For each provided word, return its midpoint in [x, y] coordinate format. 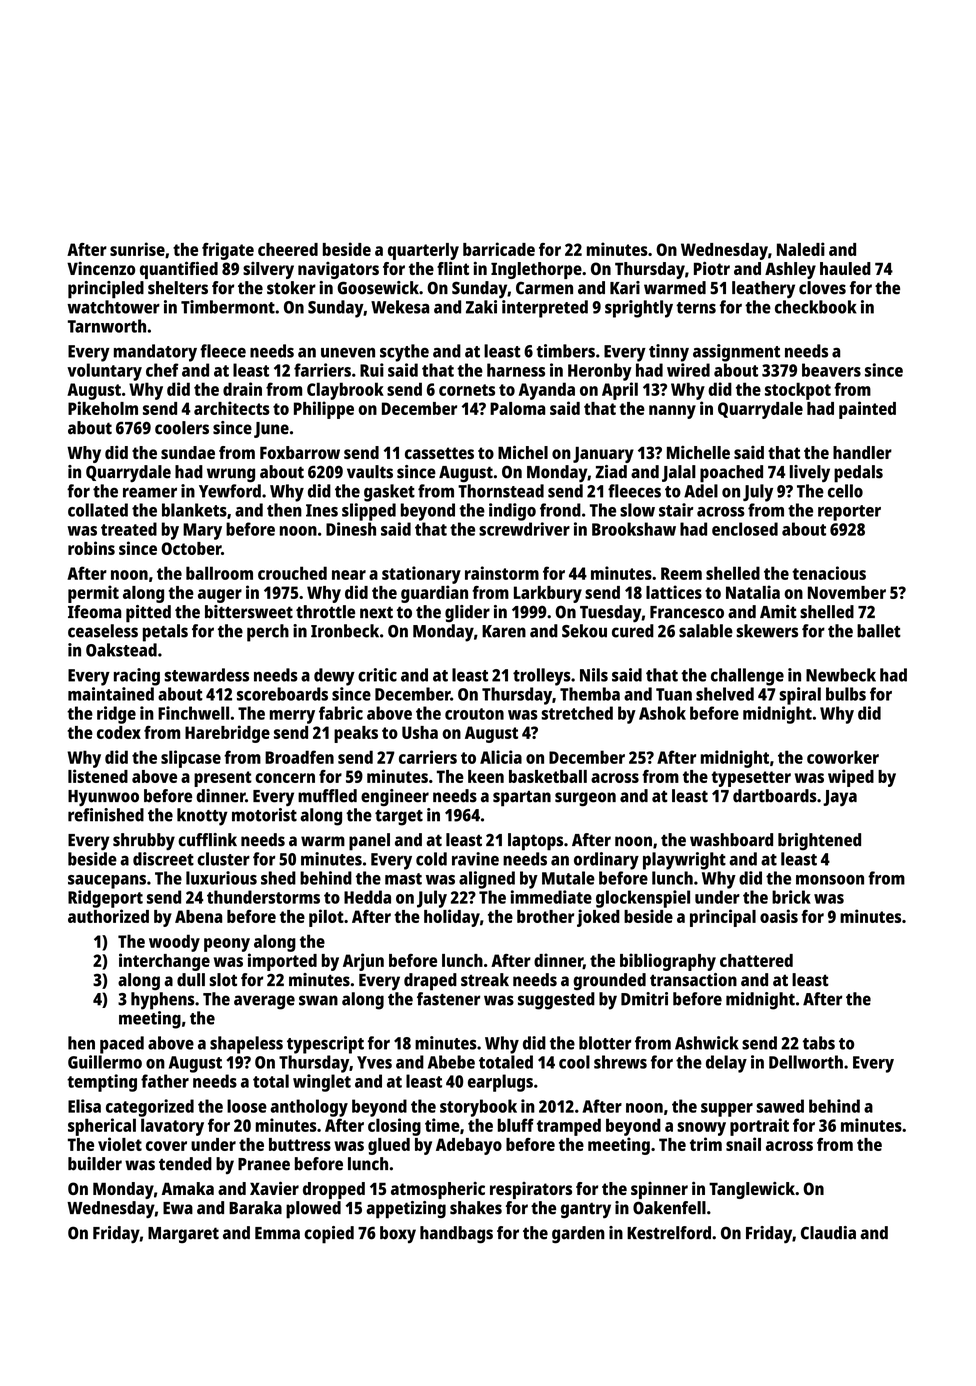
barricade [499, 249]
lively [810, 474]
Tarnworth [107, 326]
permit [93, 594]
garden [578, 1235]
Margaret [183, 1235]
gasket [389, 493]
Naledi [801, 249]
